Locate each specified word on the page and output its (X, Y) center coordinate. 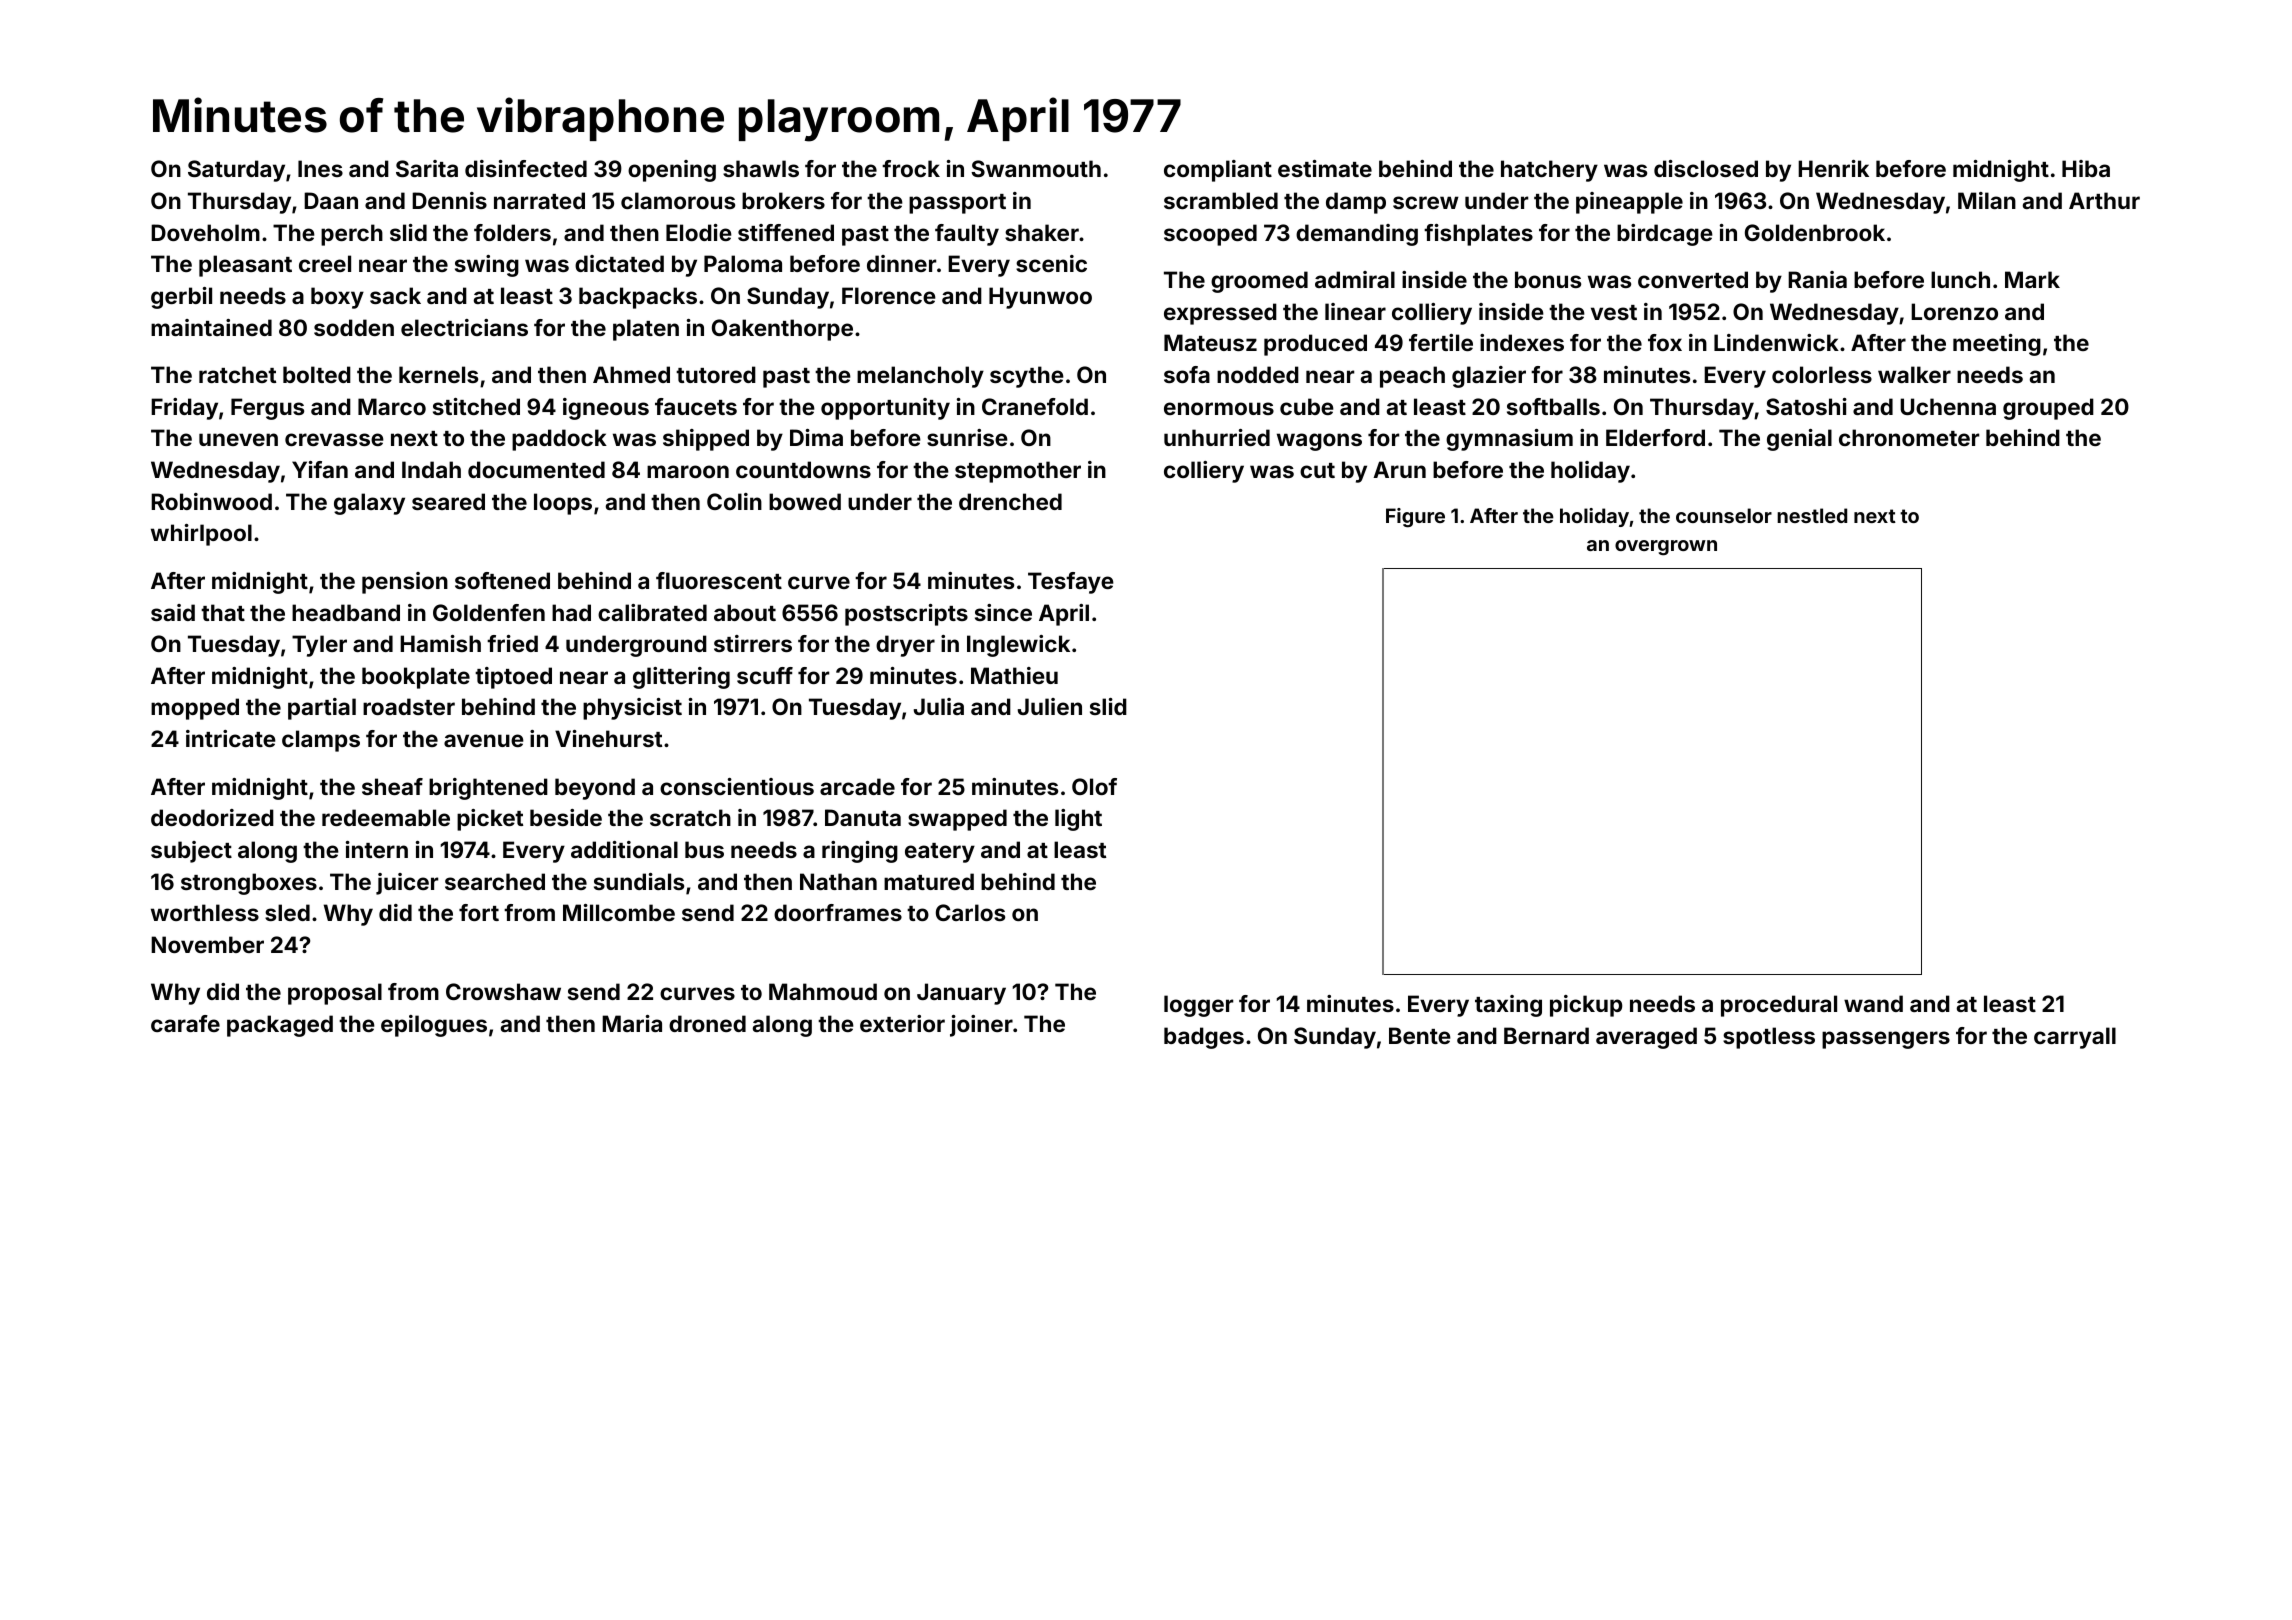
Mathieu (1014, 675)
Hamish (440, 643)
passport (957, 204)
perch (352, 235)
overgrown (1666, 548)
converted (1693, 279)
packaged (280, 1026)
